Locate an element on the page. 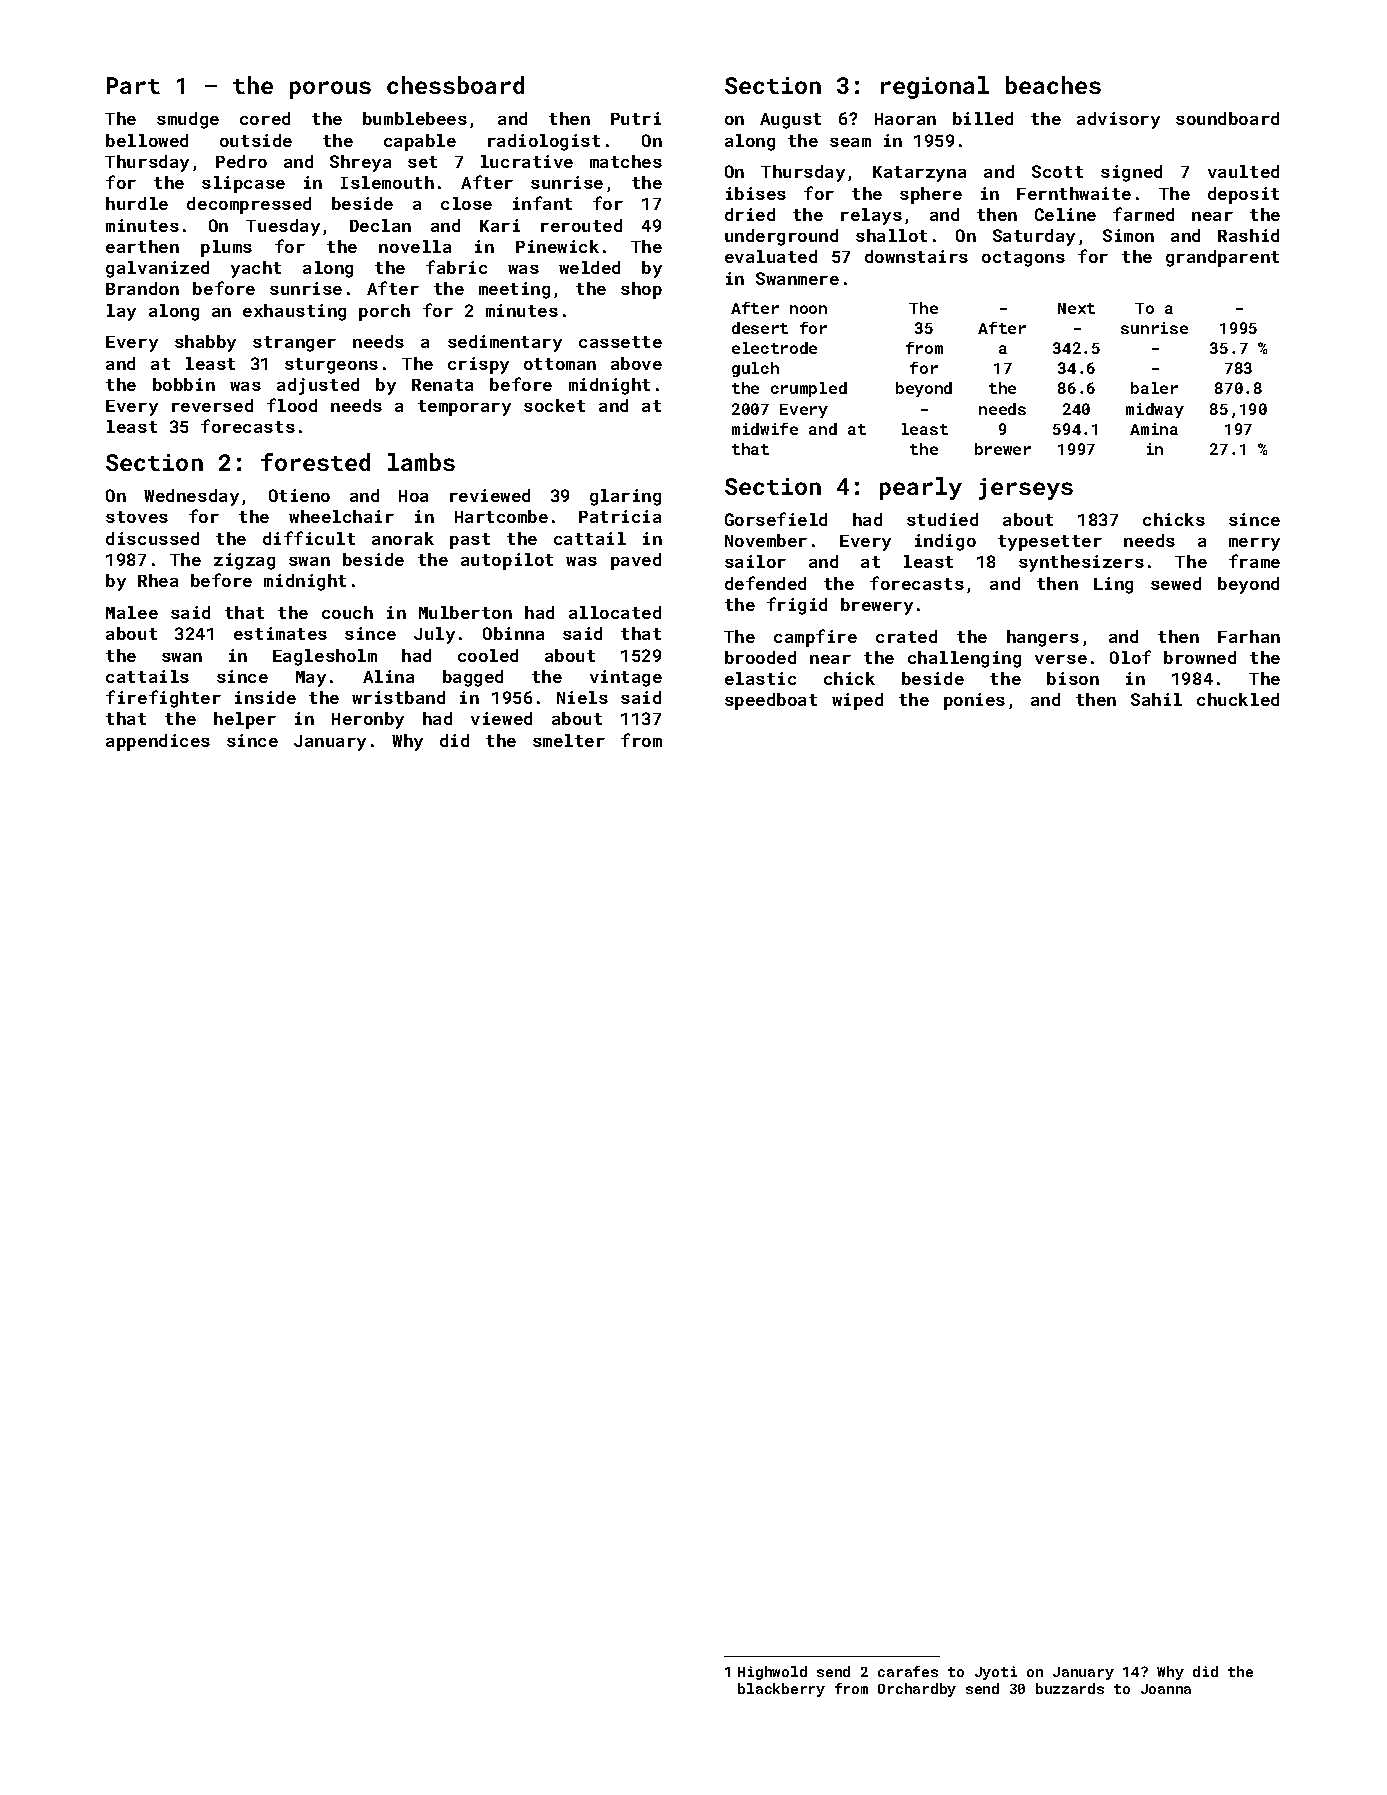 The image size is (1387, 1795). soundboard is located at coordinates (1227, 118).
